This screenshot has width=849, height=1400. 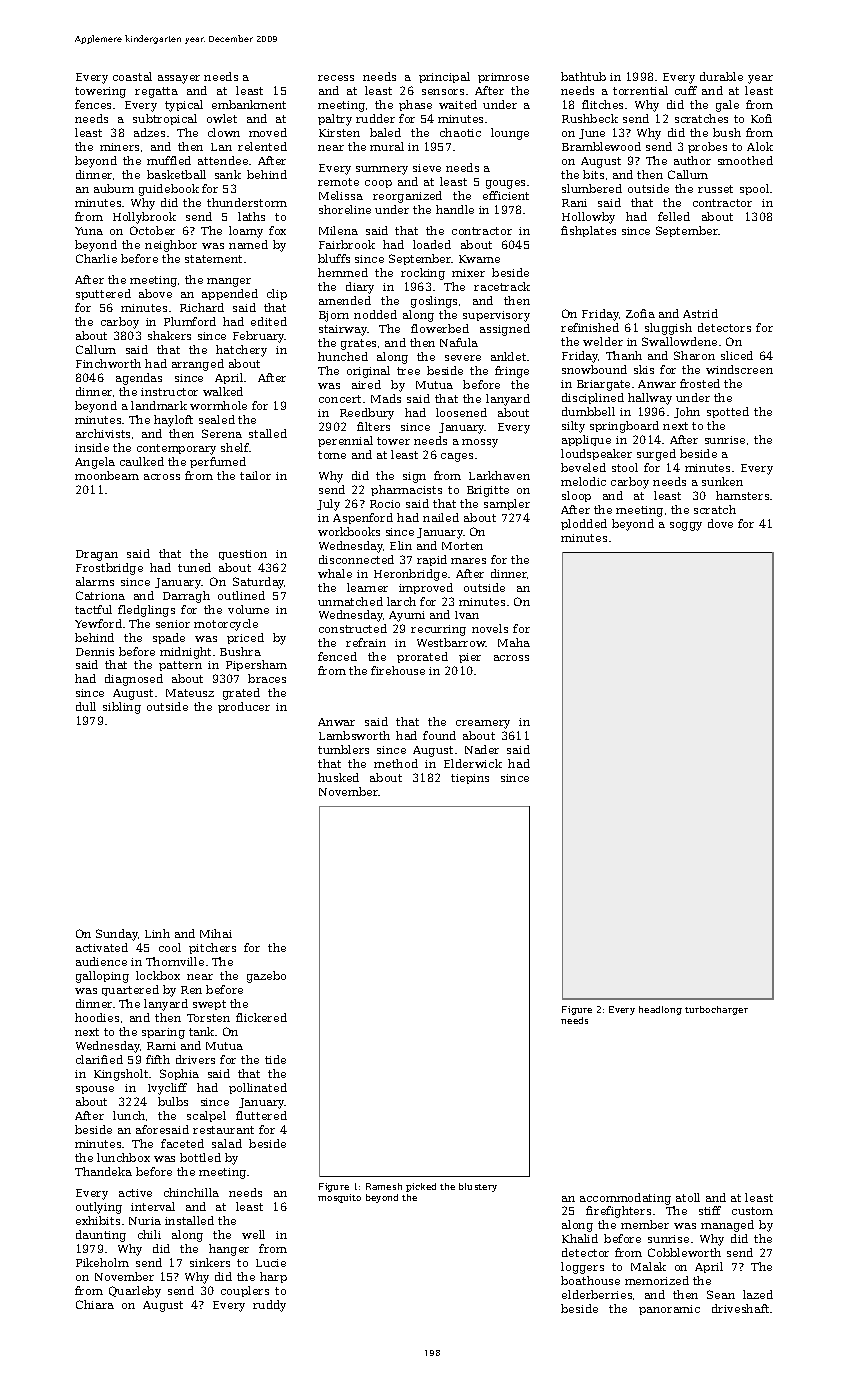 What do you see at coordinates (328, 505) in the screenshot?
I see `July` at bounding box center [328, 505].
